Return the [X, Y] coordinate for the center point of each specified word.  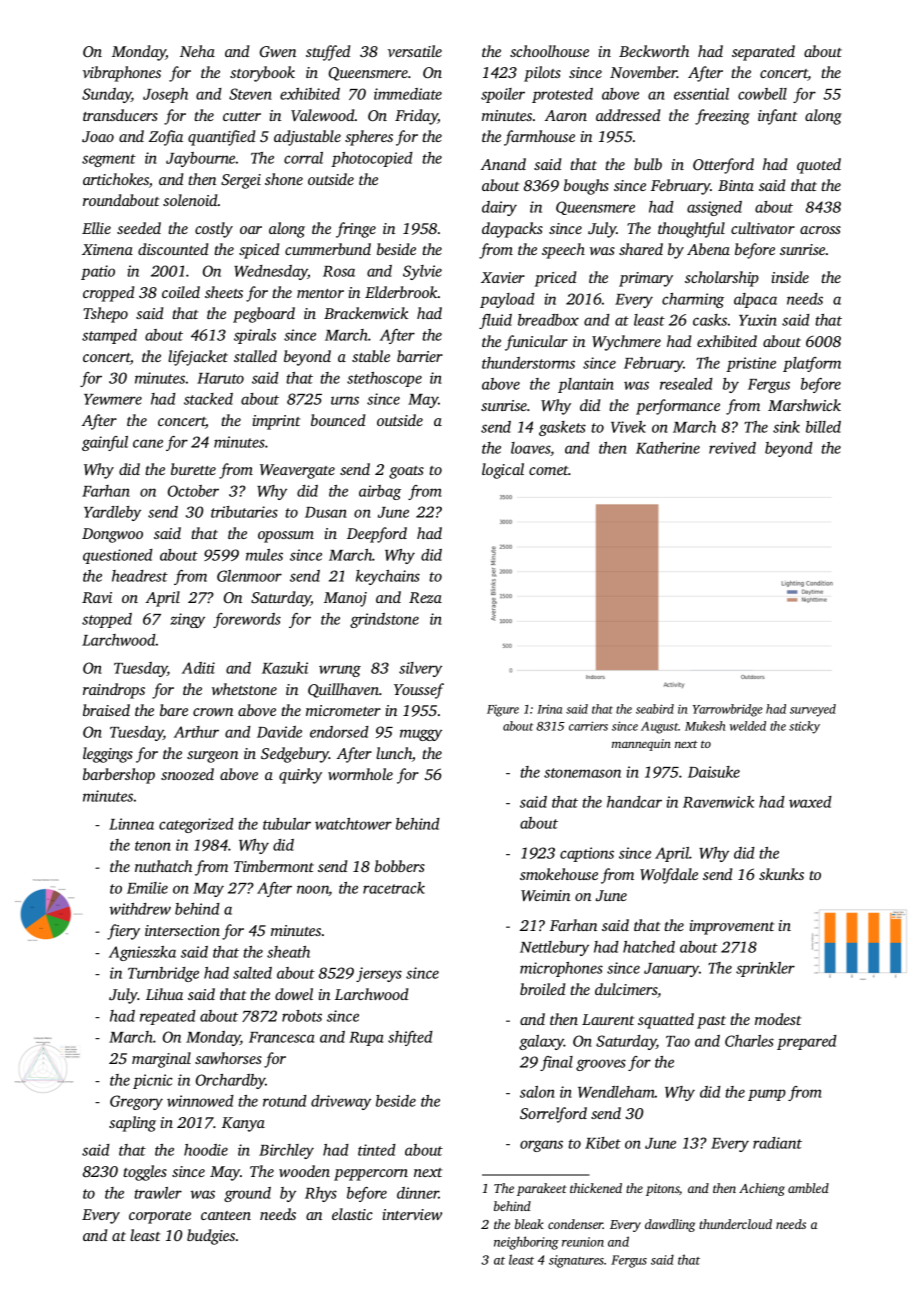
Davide [279, 732]
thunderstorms [528, 363]
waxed [810, 802]
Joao [98, 136]
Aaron [566, 115]
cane [148, 443]
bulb [648, 164]
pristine [751, 364]
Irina [549, 709]
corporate [160, 1217]
